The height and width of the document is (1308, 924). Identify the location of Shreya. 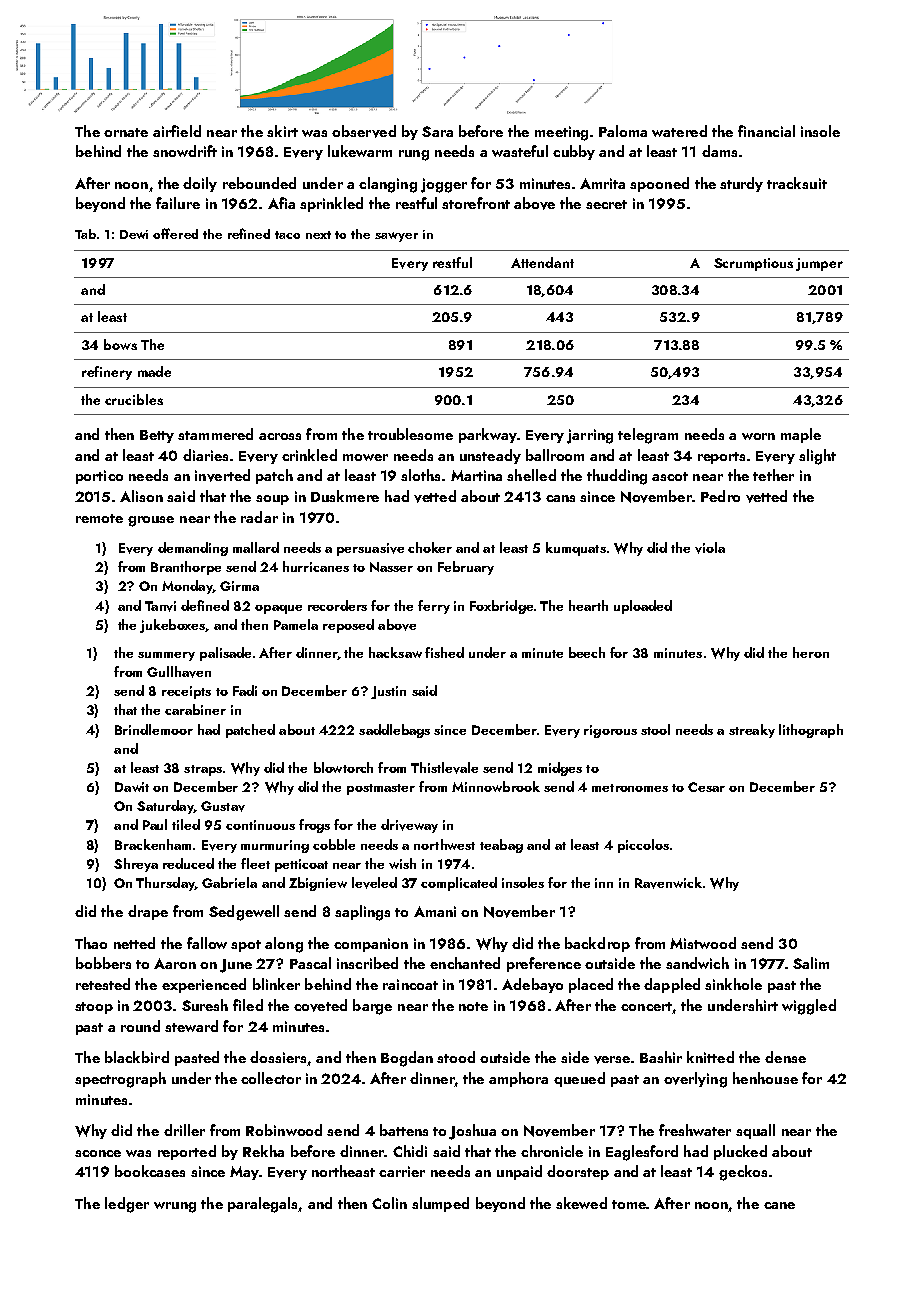
(136, 865).
